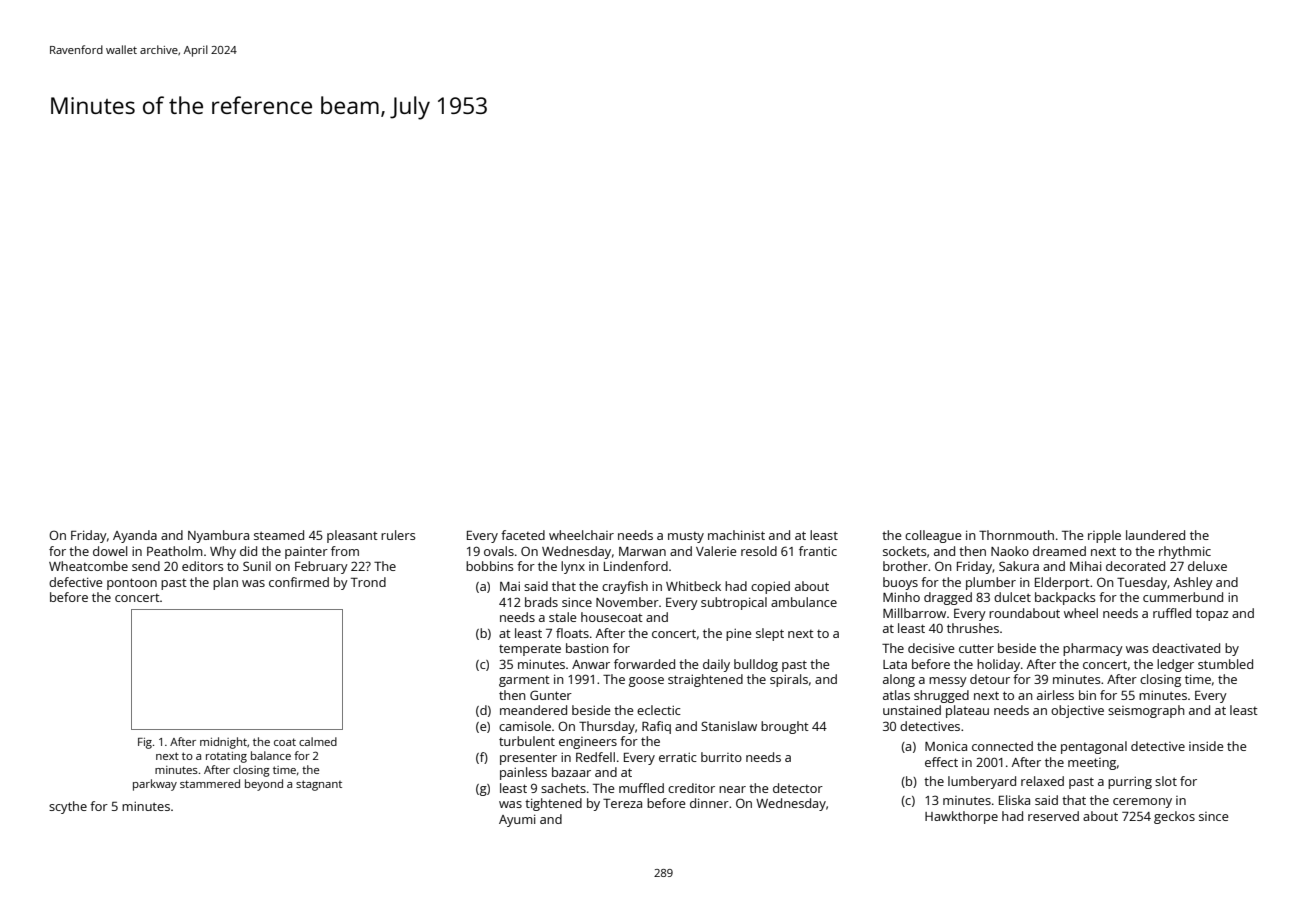 The image size is (1308, 924). I want to click on Naoko, so click(1010, 551).
